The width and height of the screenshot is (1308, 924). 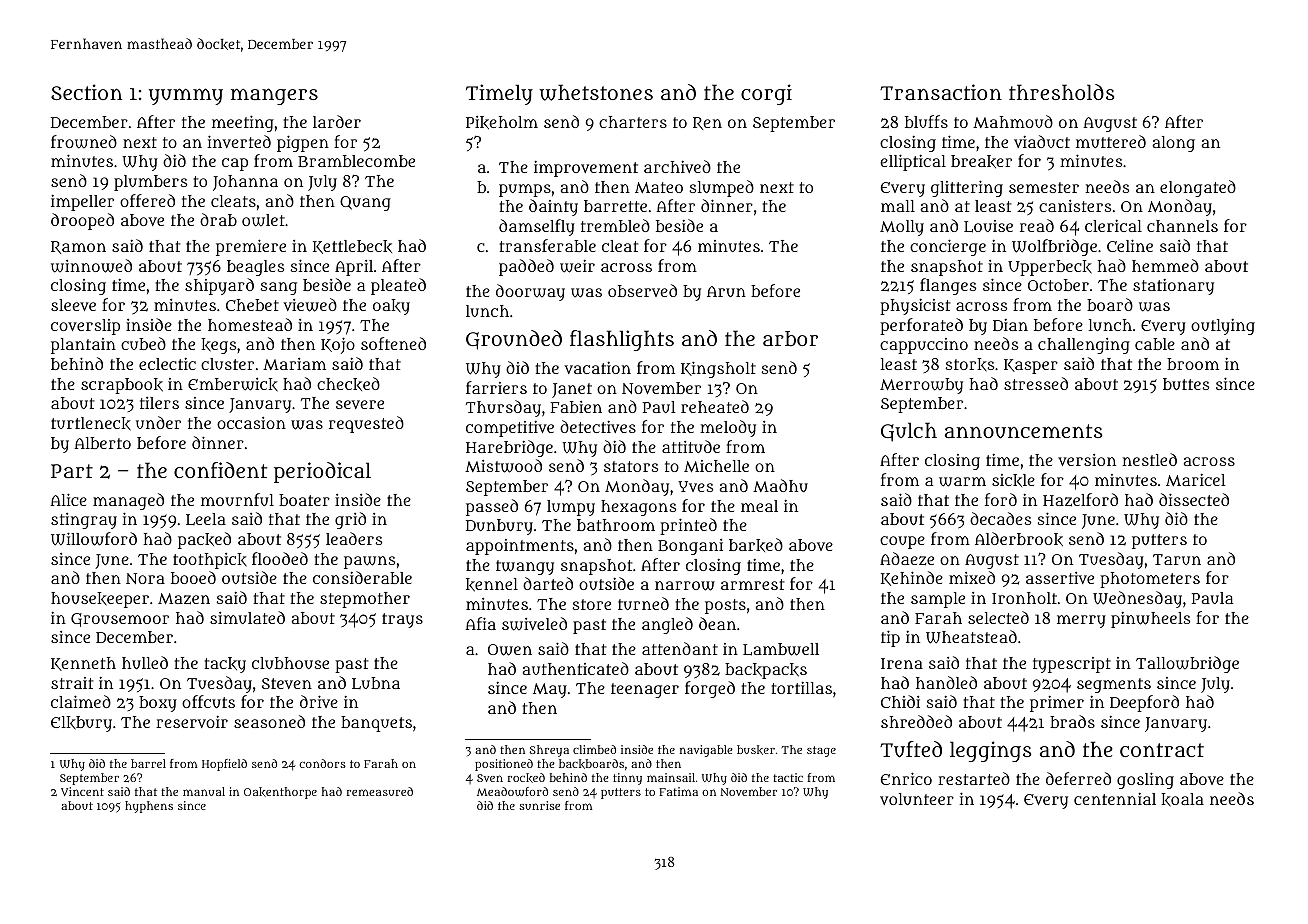 I want to click on Section, so click(x=86, y=92).
